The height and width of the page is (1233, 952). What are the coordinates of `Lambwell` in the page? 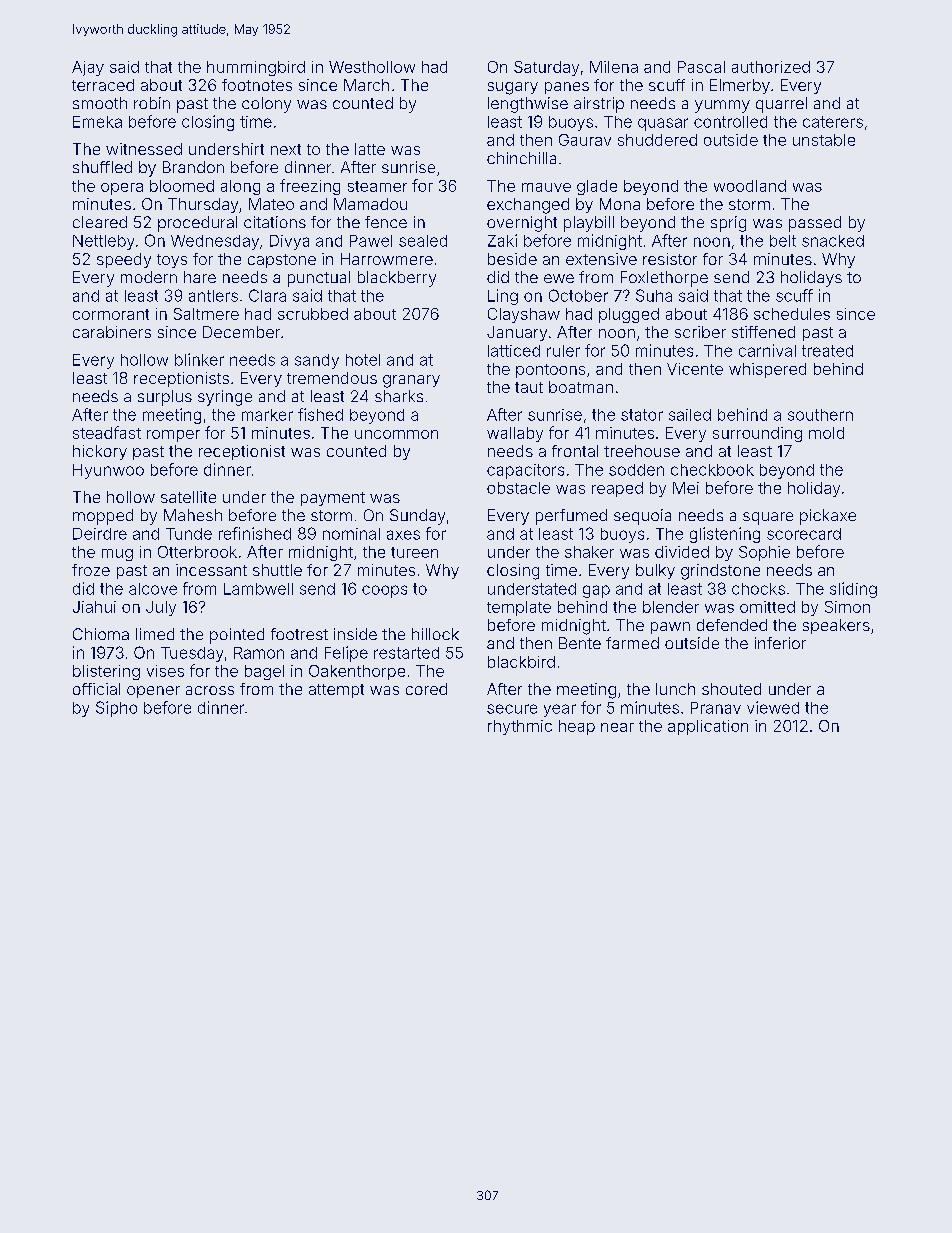 It's located at (258, 589).
